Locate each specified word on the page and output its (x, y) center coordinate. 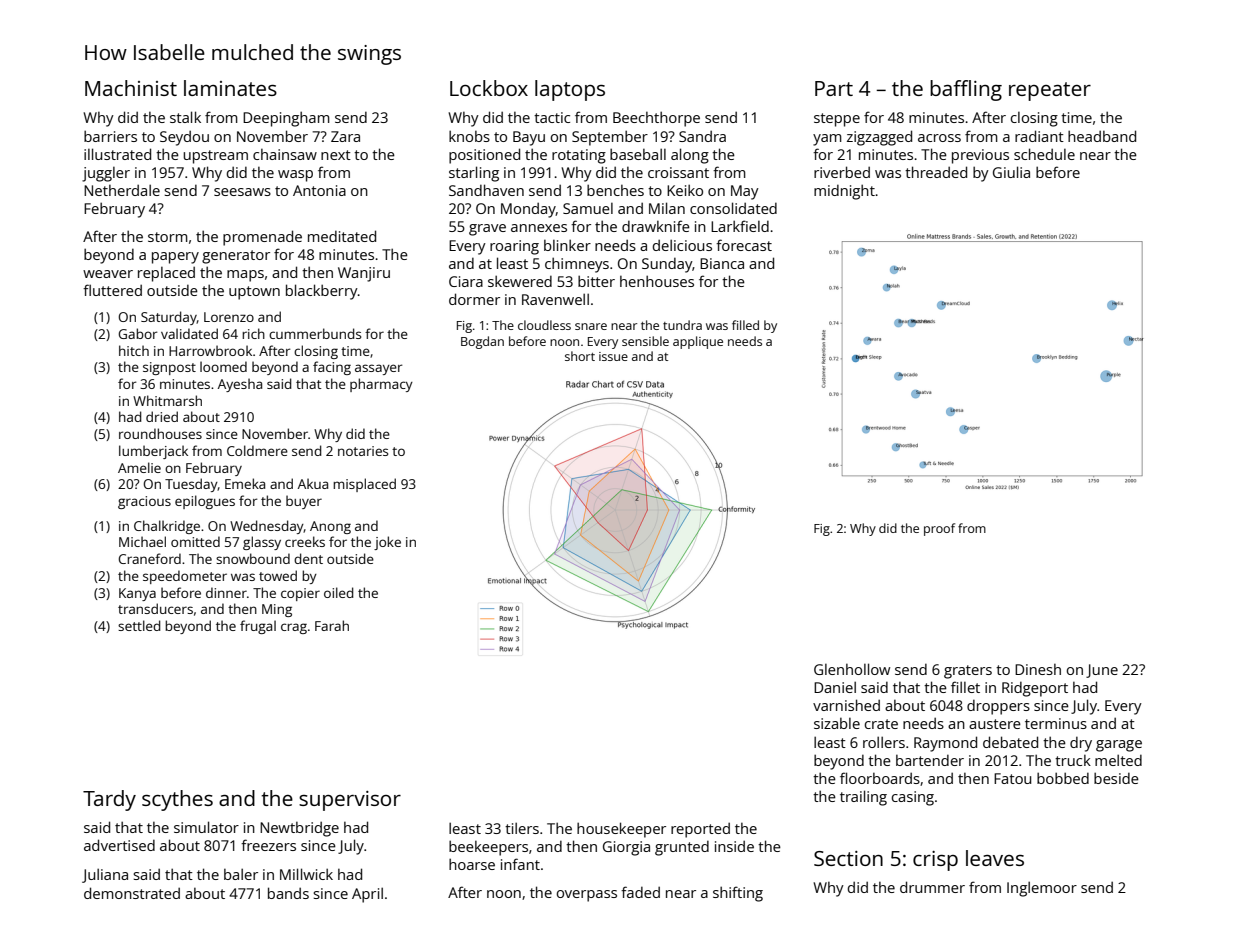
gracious (144, 502)
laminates (230, 88)
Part (834, 88)
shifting (738, 894)
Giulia (1011, 172)
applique (698, 342)
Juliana (105, 875)
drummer (932, 887)
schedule (1044, 154)
